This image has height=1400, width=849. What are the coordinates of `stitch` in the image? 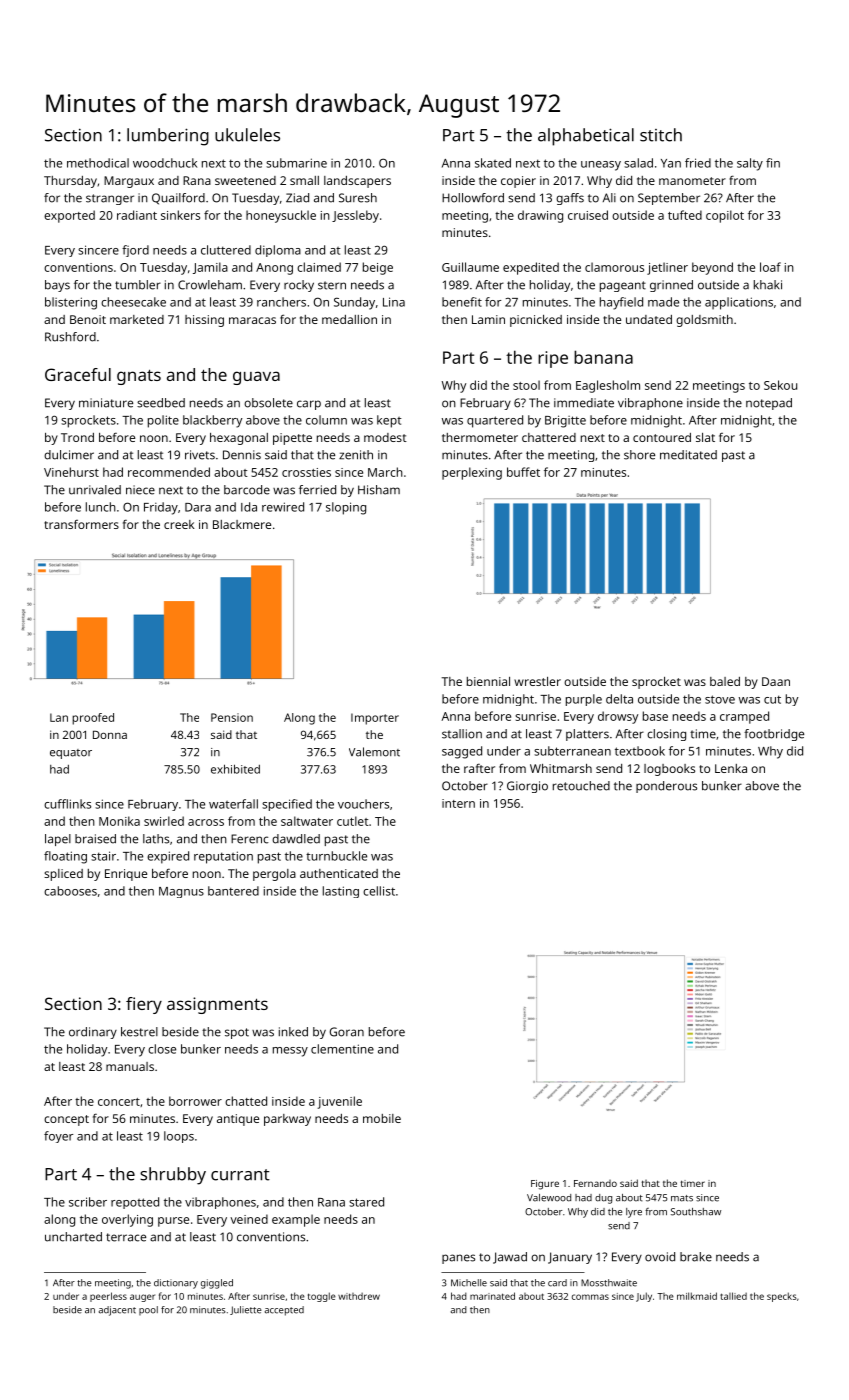 It's located at (661, 135).
